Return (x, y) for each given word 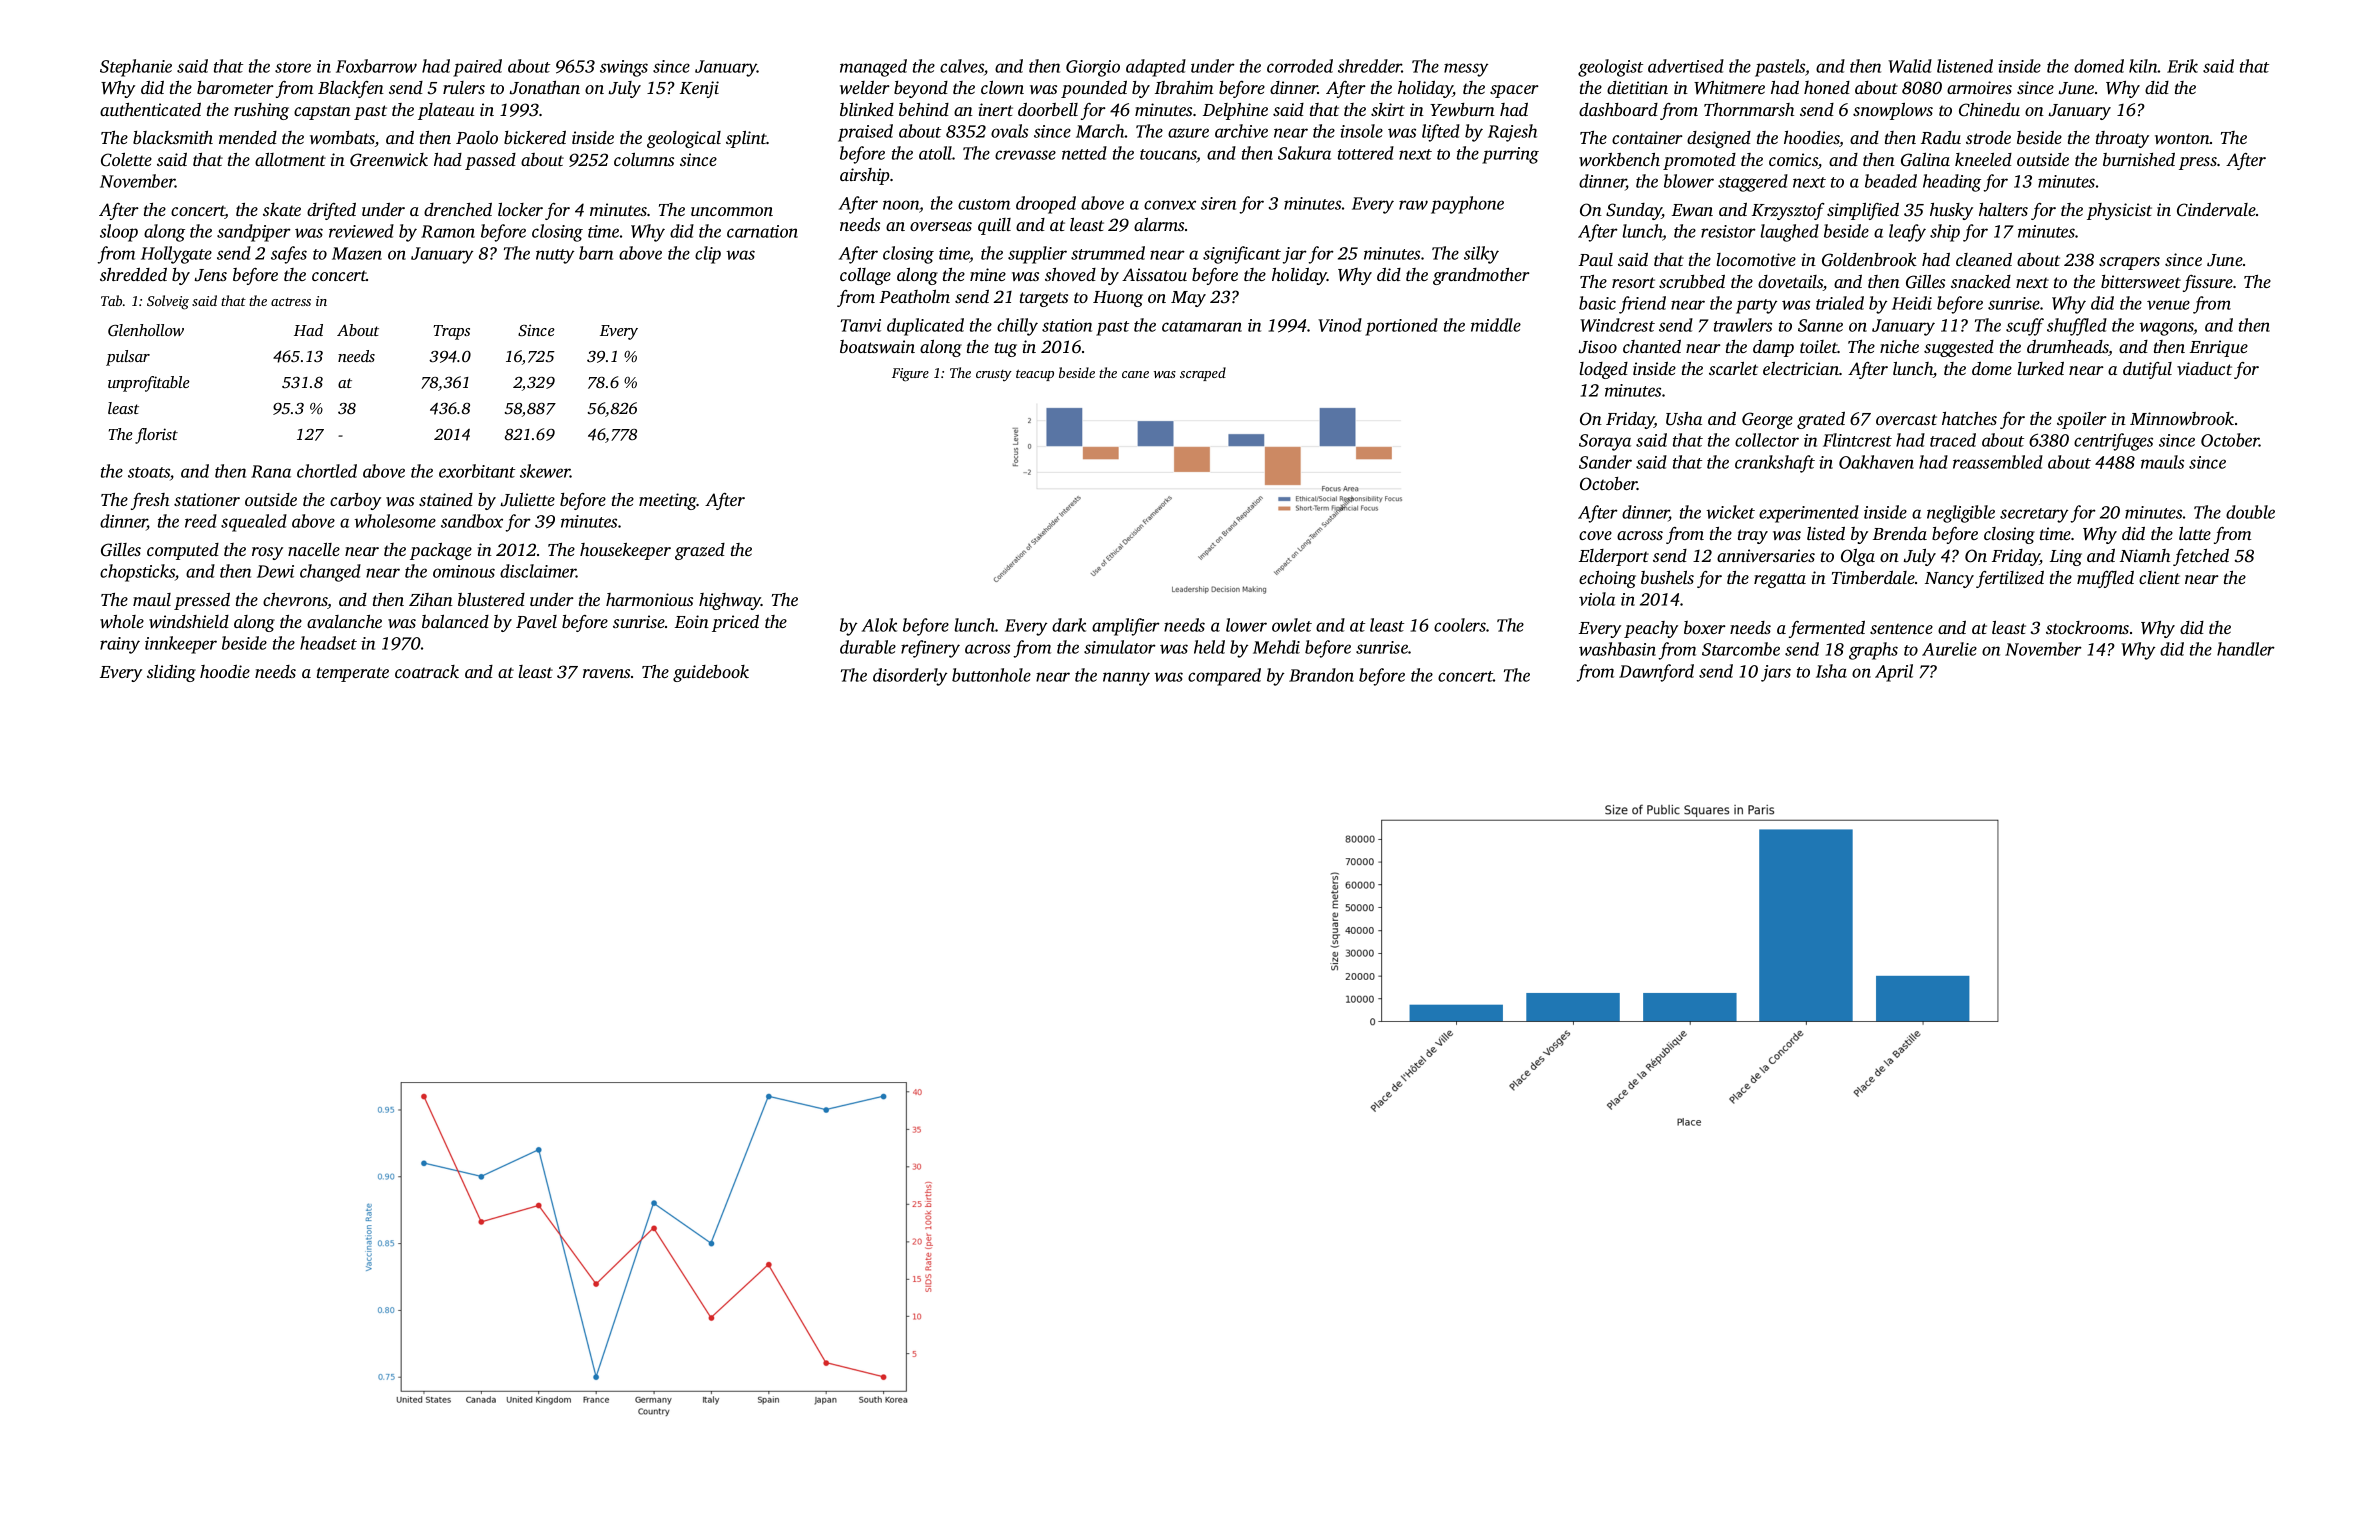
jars (1776, 673)
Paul (1596, 259)
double (2250, 512)
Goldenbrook (1869, 260)
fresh (150, 501)
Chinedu (1989, 110)
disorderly (910, 677)
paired (477, 68)
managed (873, 68)
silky (1481, 255)
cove (1595, 535)
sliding (171, 673)
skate (282, 209)
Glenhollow (146, 330)
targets (1044, 299)
